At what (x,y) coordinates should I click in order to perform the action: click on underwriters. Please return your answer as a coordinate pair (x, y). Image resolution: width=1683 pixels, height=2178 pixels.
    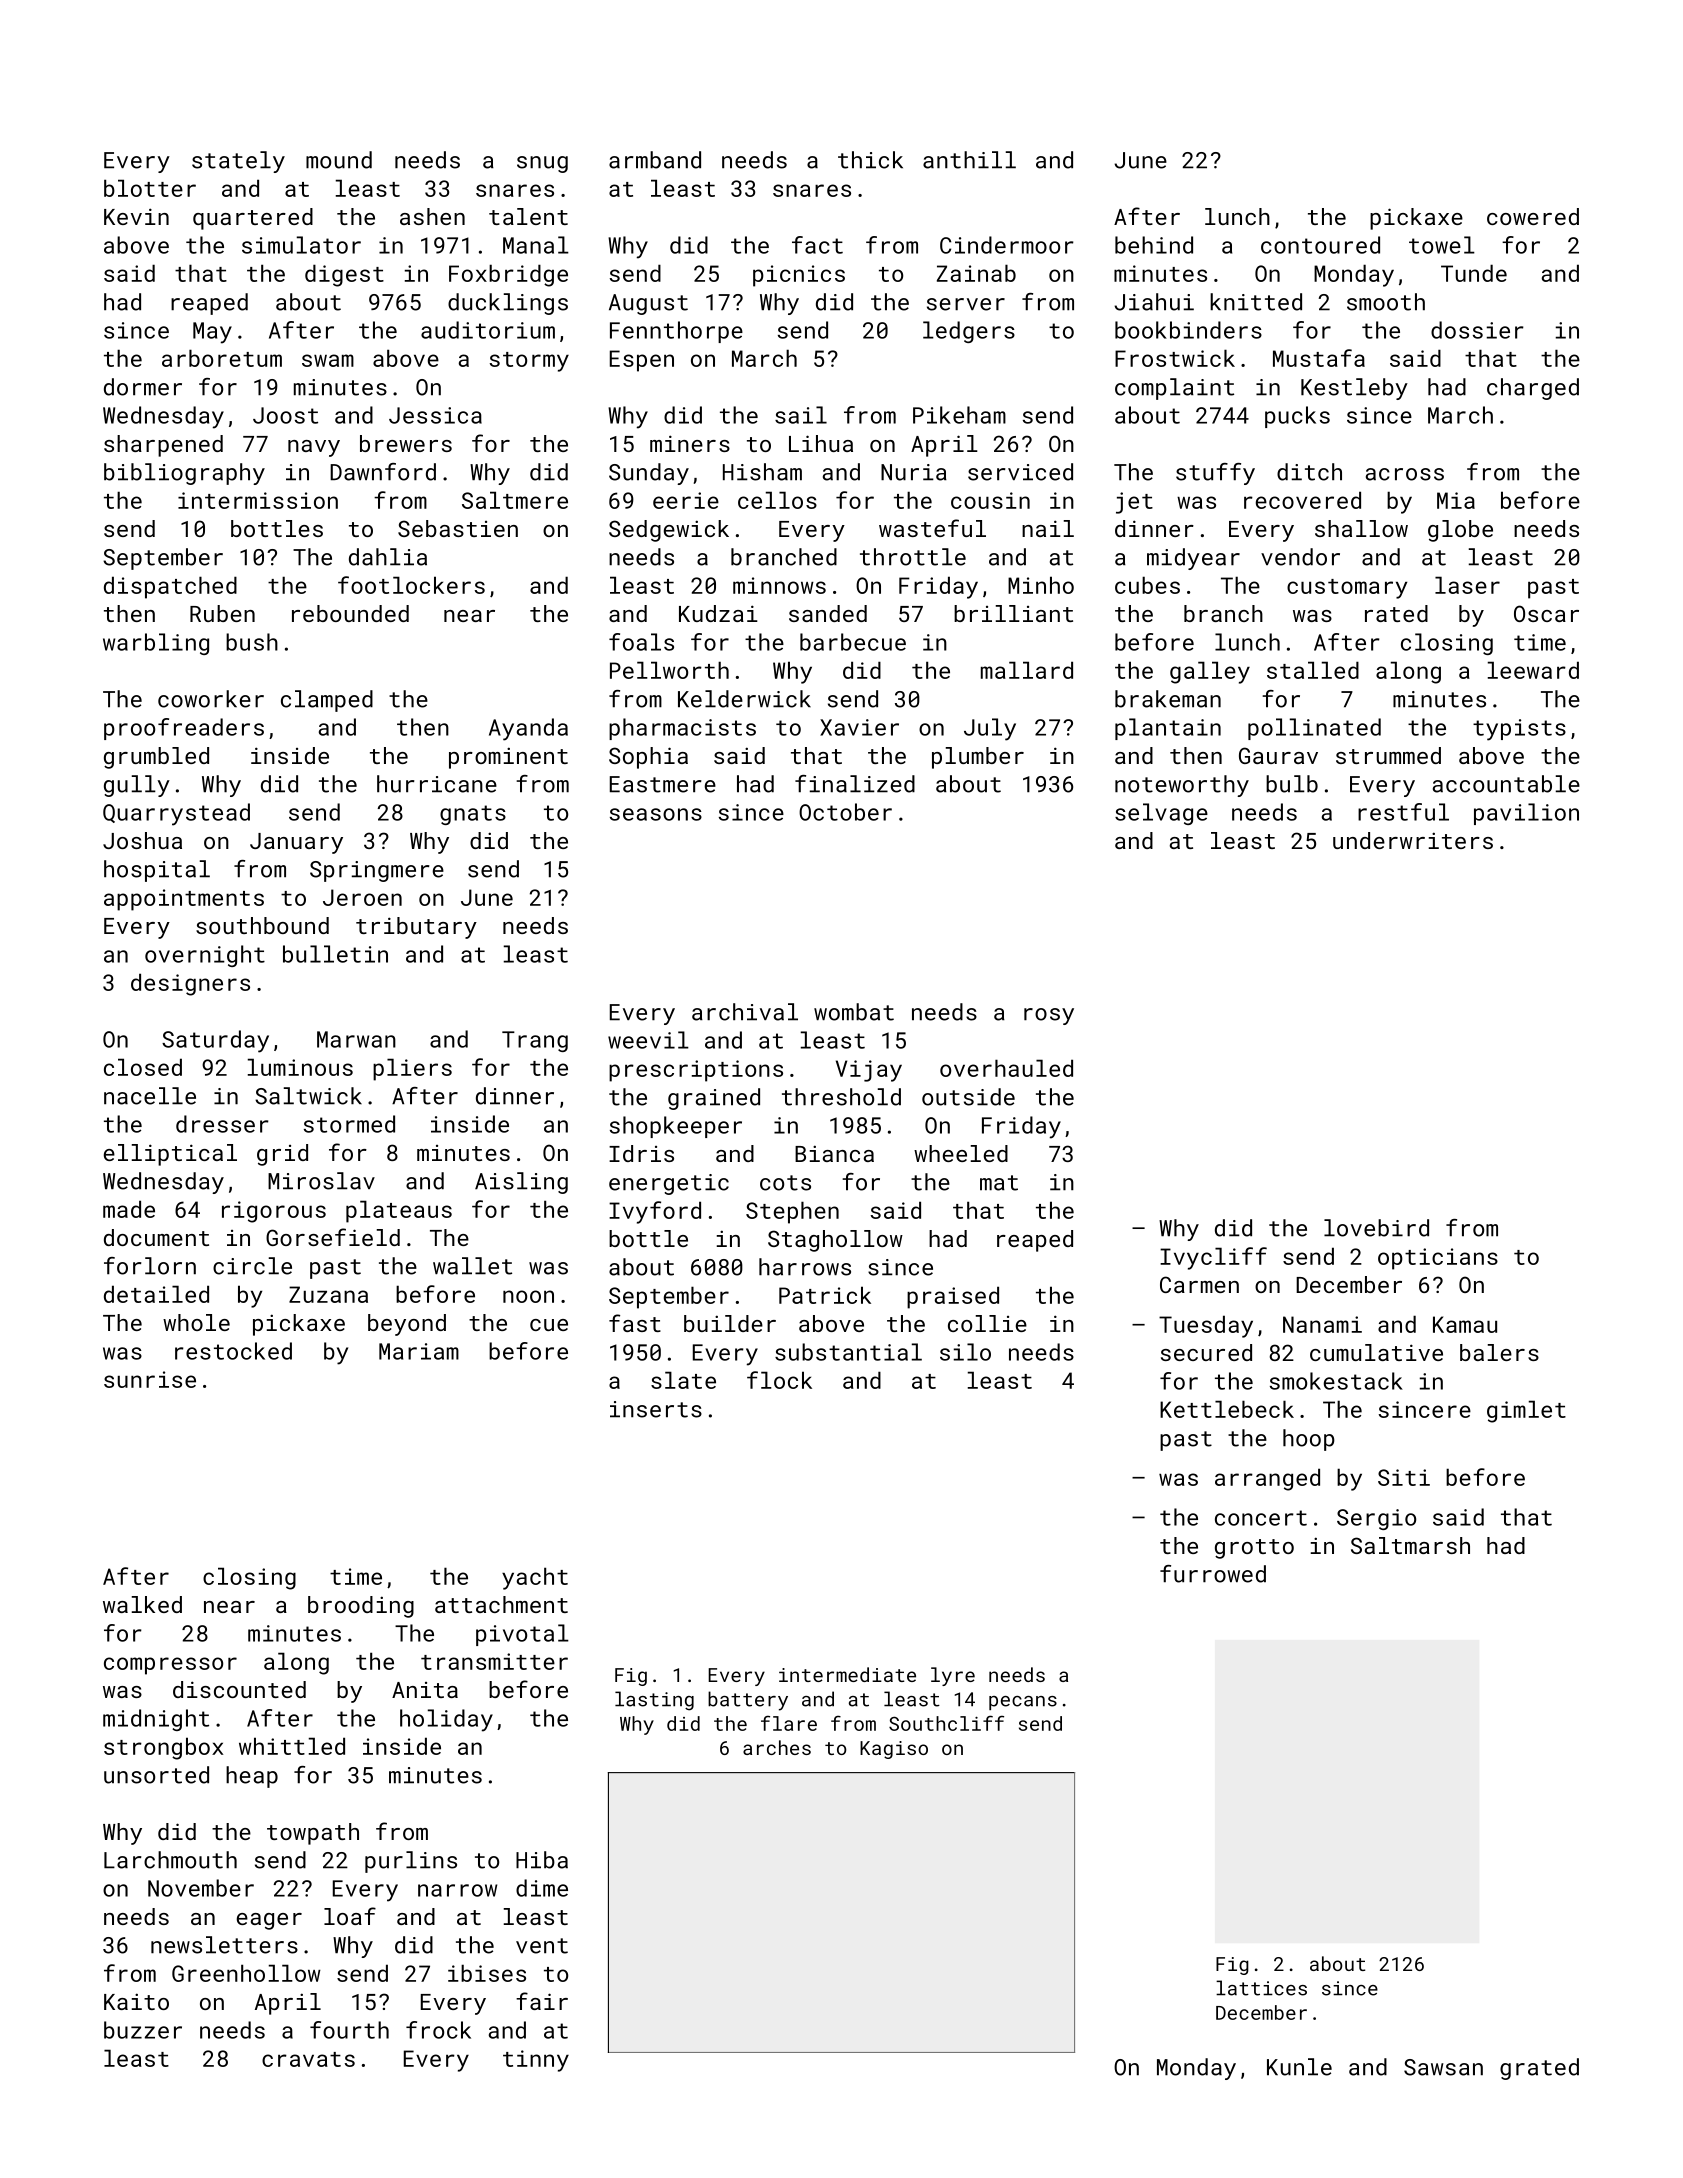
    Looking at the image, I should click on (1413, 840).
